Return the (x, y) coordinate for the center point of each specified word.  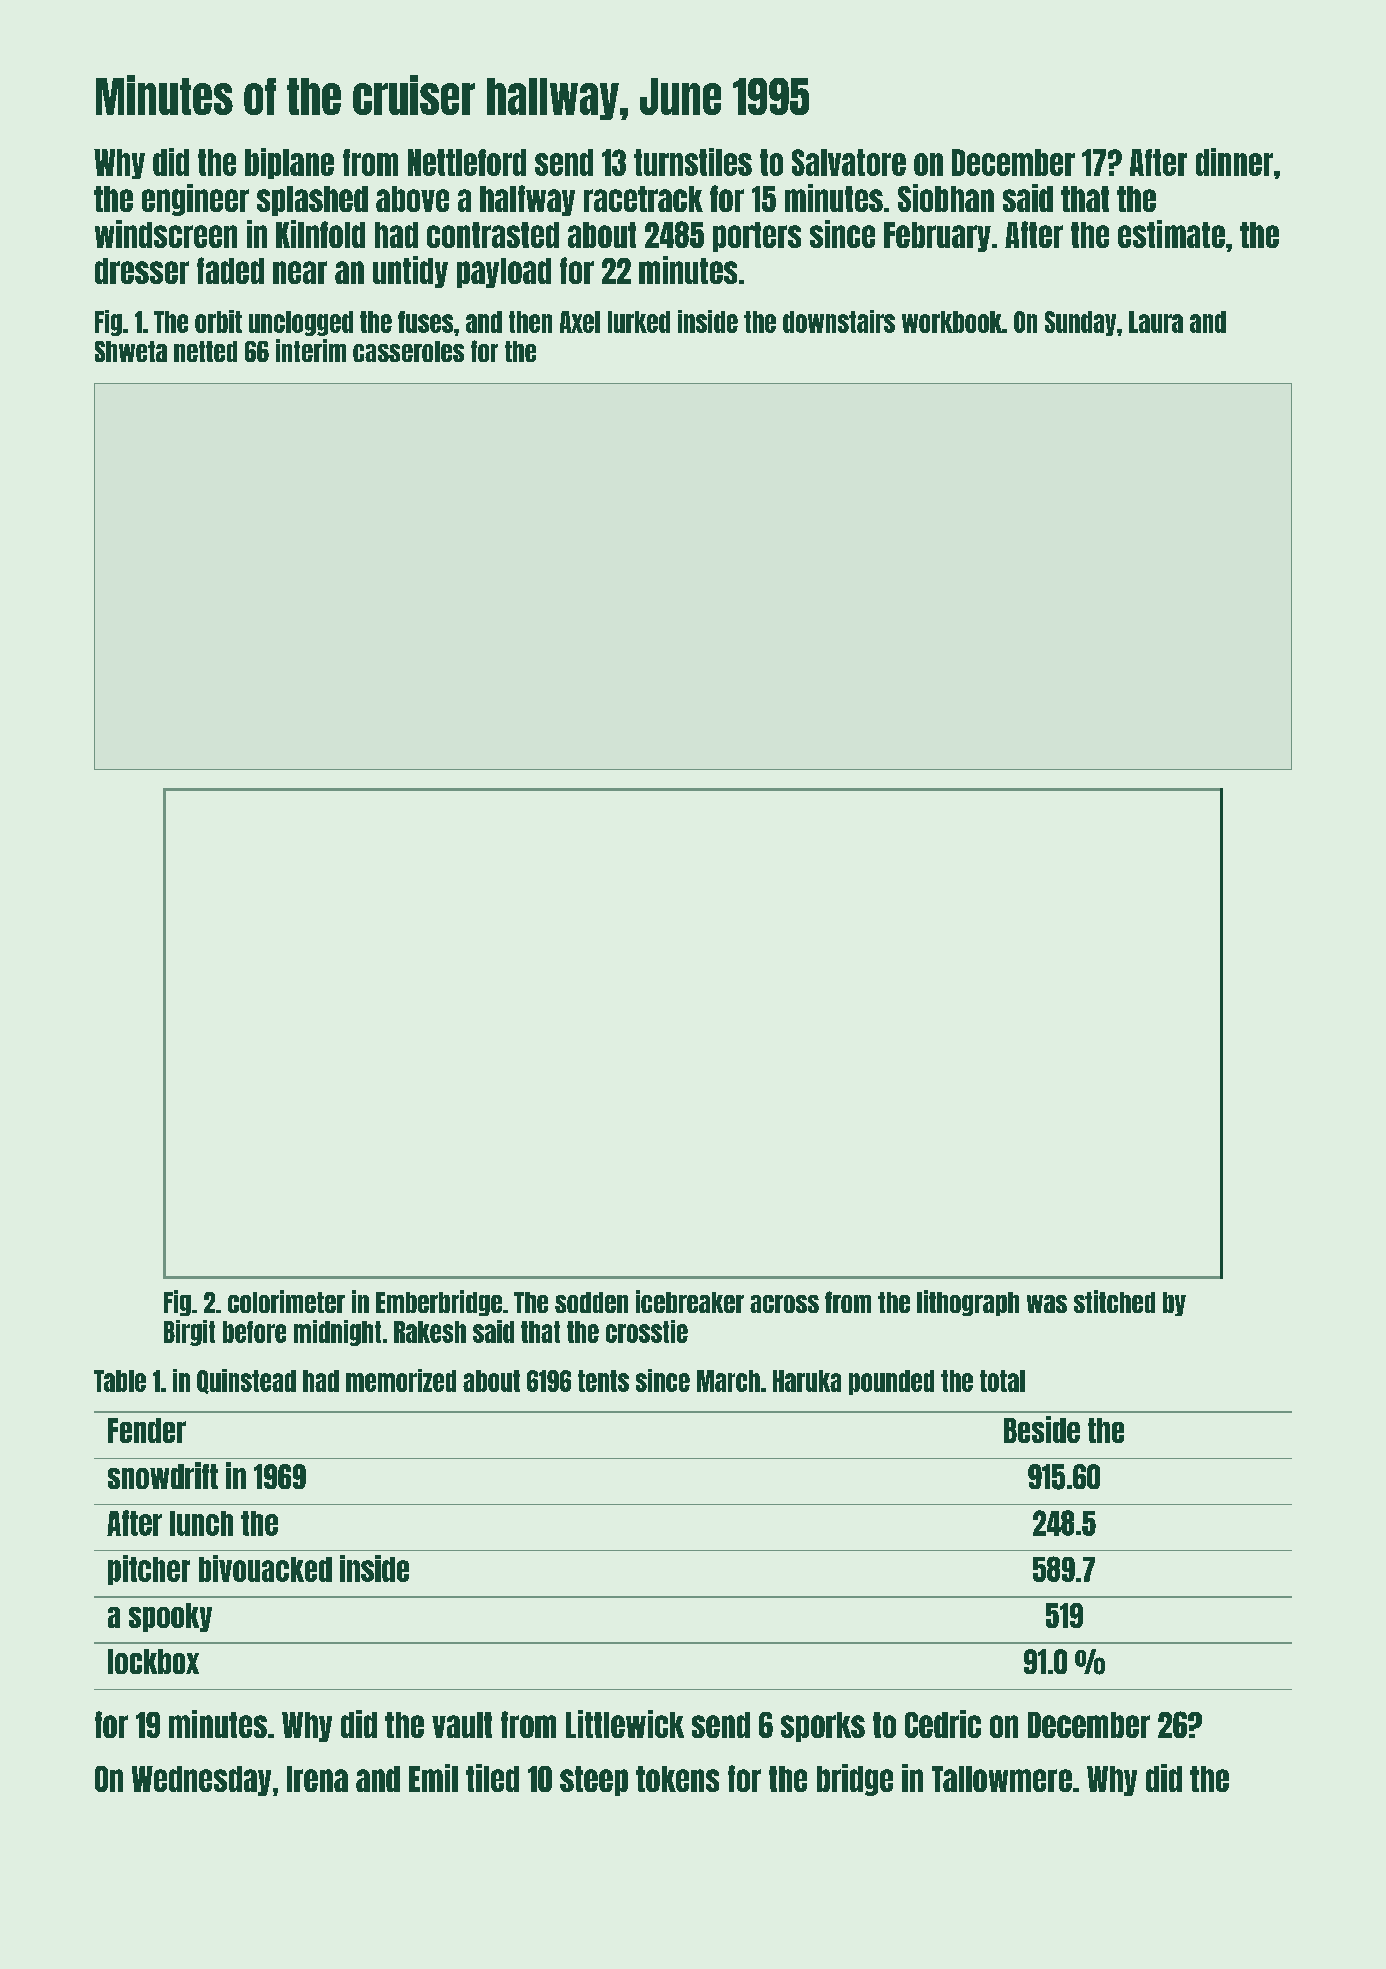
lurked (639, 322)
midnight (337, 1333)
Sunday (1080, 323)
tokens (677, 1779)
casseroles (408, 351)
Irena (317, 1779)
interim (311, 350)
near (300, 272)
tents (603, 1381)
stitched (1114, 1301)
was (1047, 1304)
